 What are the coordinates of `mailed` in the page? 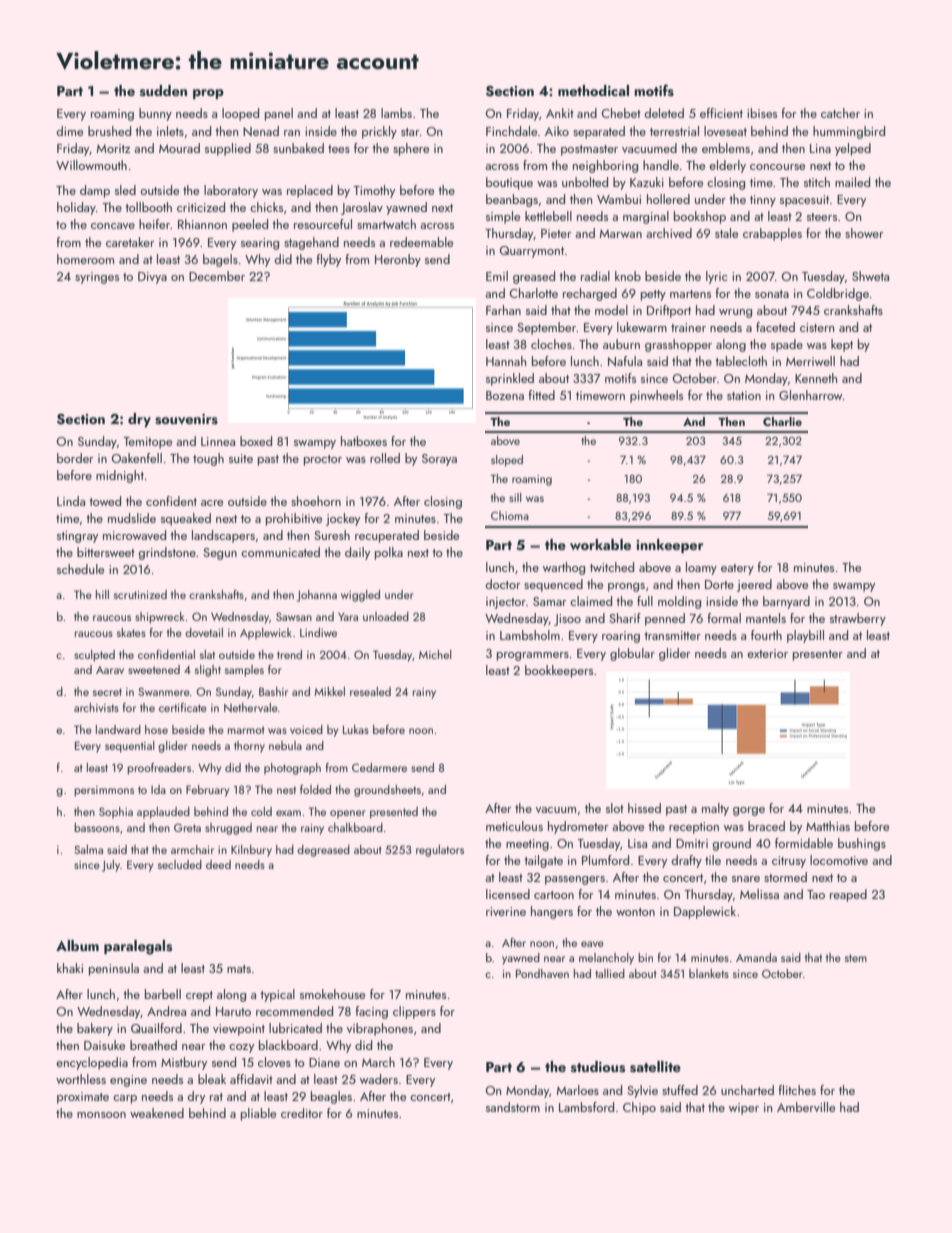 It's located at (852, 182).
